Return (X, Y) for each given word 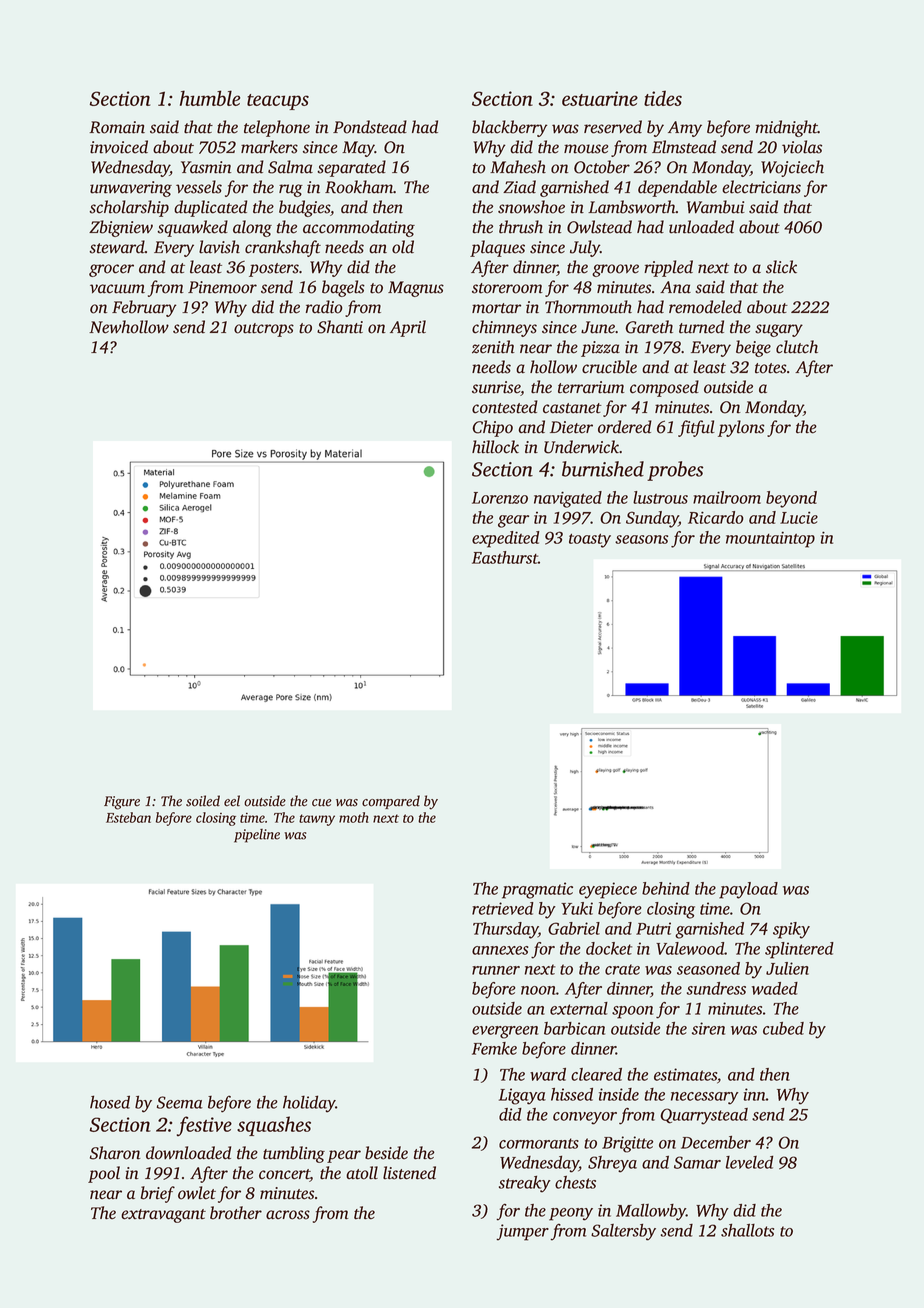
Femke (494, 1048)
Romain (117, 127)
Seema (180, 1102)
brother (236, 1213)
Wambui (716, 207)
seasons (641, 539)
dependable (677, 188)
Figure (122, 803)
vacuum (117, 289)
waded (775, 988)
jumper (522, 1232)
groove (615, 270)
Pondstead (370, 127)
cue (322, 803)
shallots (747, 1230)
